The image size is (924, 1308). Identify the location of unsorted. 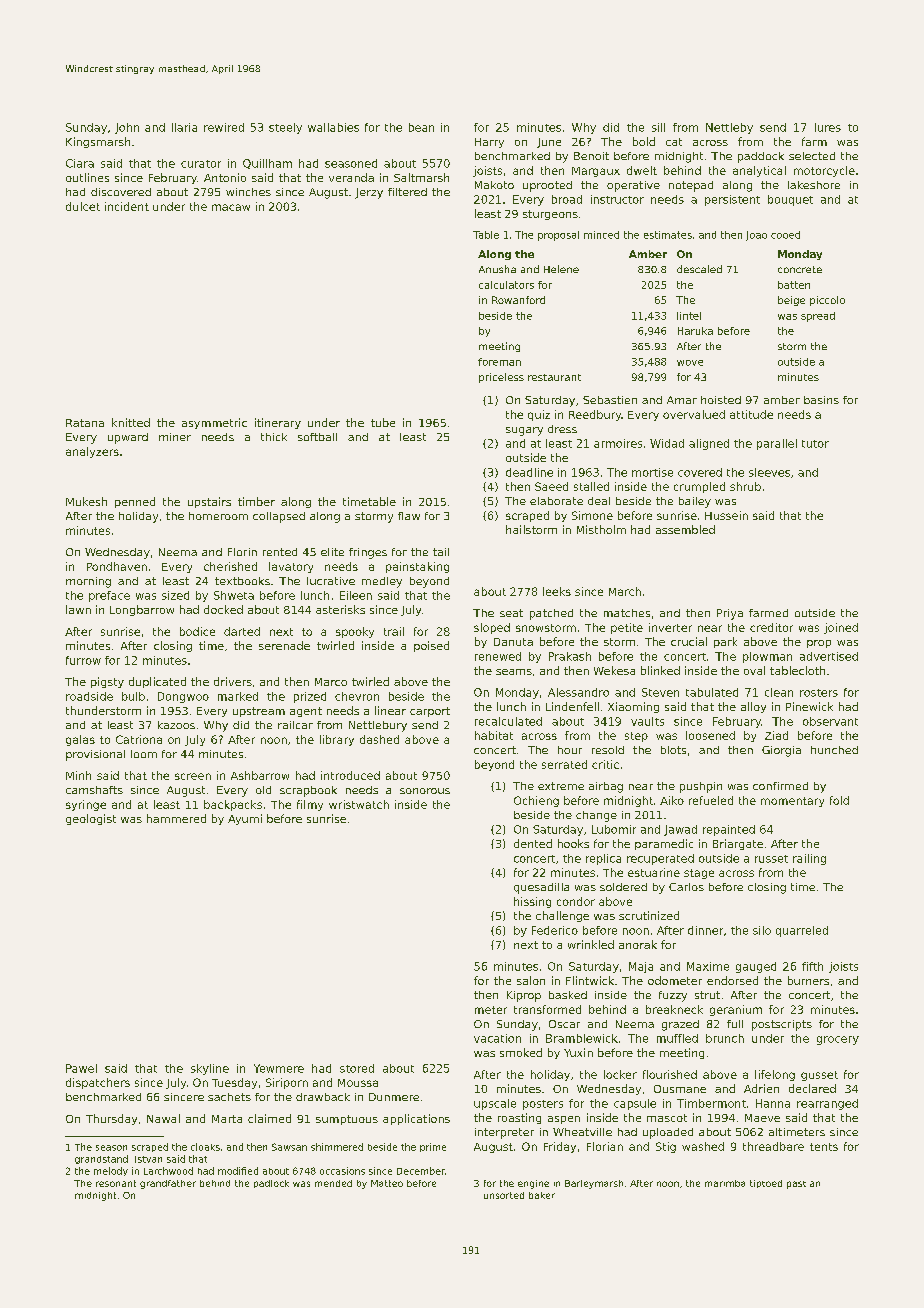
(504, 1195).
